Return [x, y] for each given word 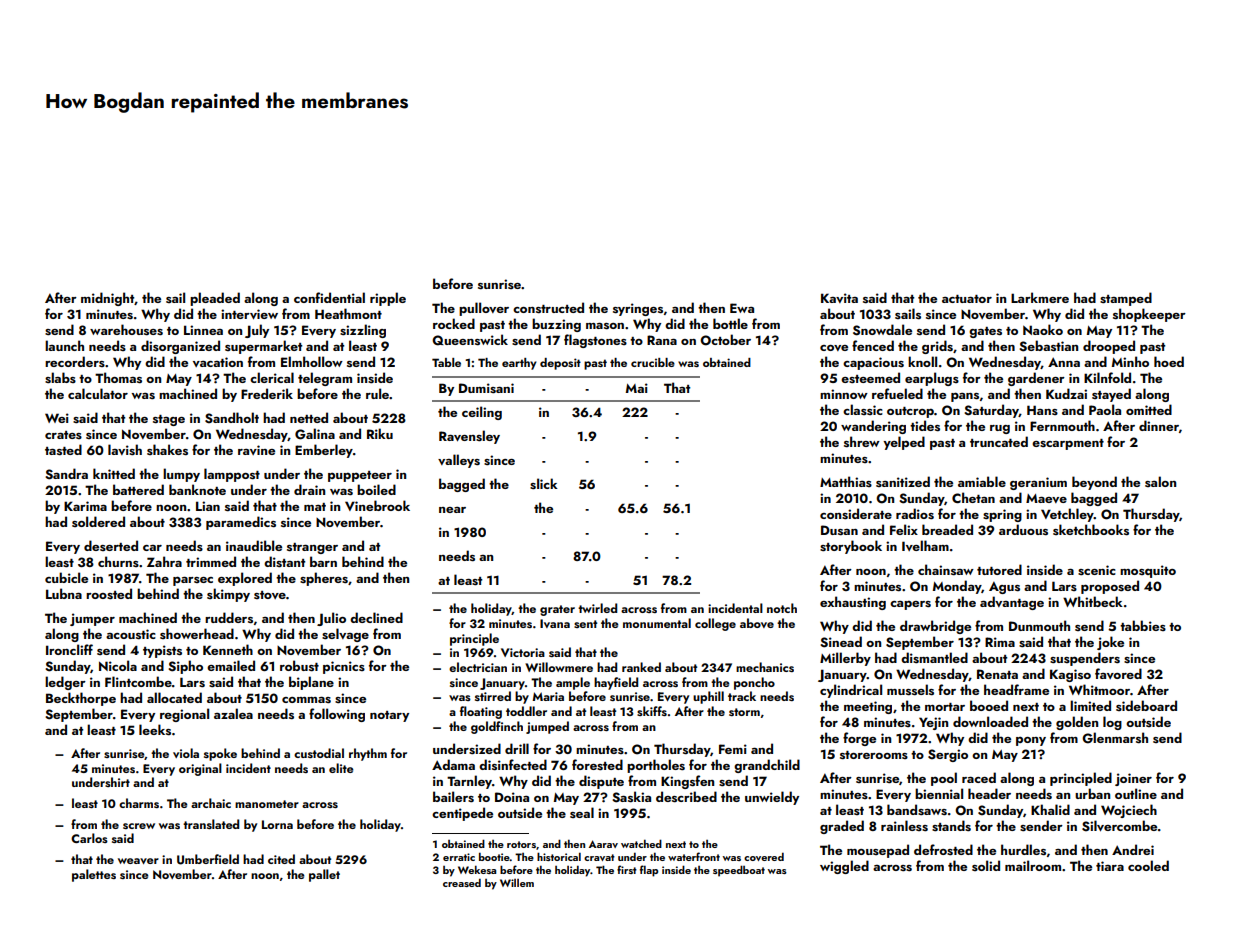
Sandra [66, 474]
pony [1031, 741]
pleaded [215, 299]
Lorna [277, 824]
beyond [1094, 483]
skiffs [652, 711]
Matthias [846, 481]
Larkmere [1040, 297]
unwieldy [772, 798]
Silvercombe [1119, 826]
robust [299, 666]
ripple [388, 299]
